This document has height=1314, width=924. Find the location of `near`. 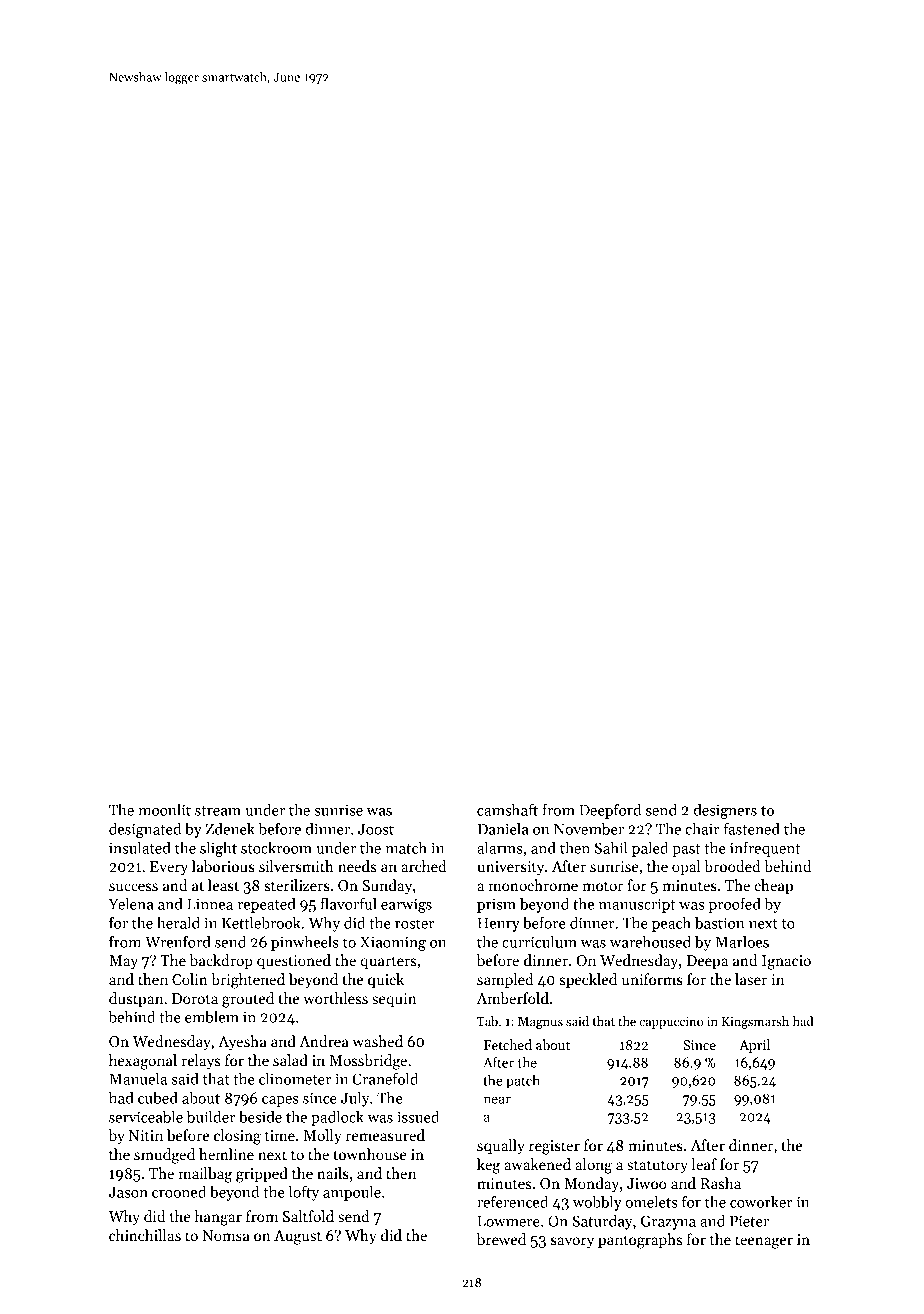

near is located at coordinates (497, 1100).
